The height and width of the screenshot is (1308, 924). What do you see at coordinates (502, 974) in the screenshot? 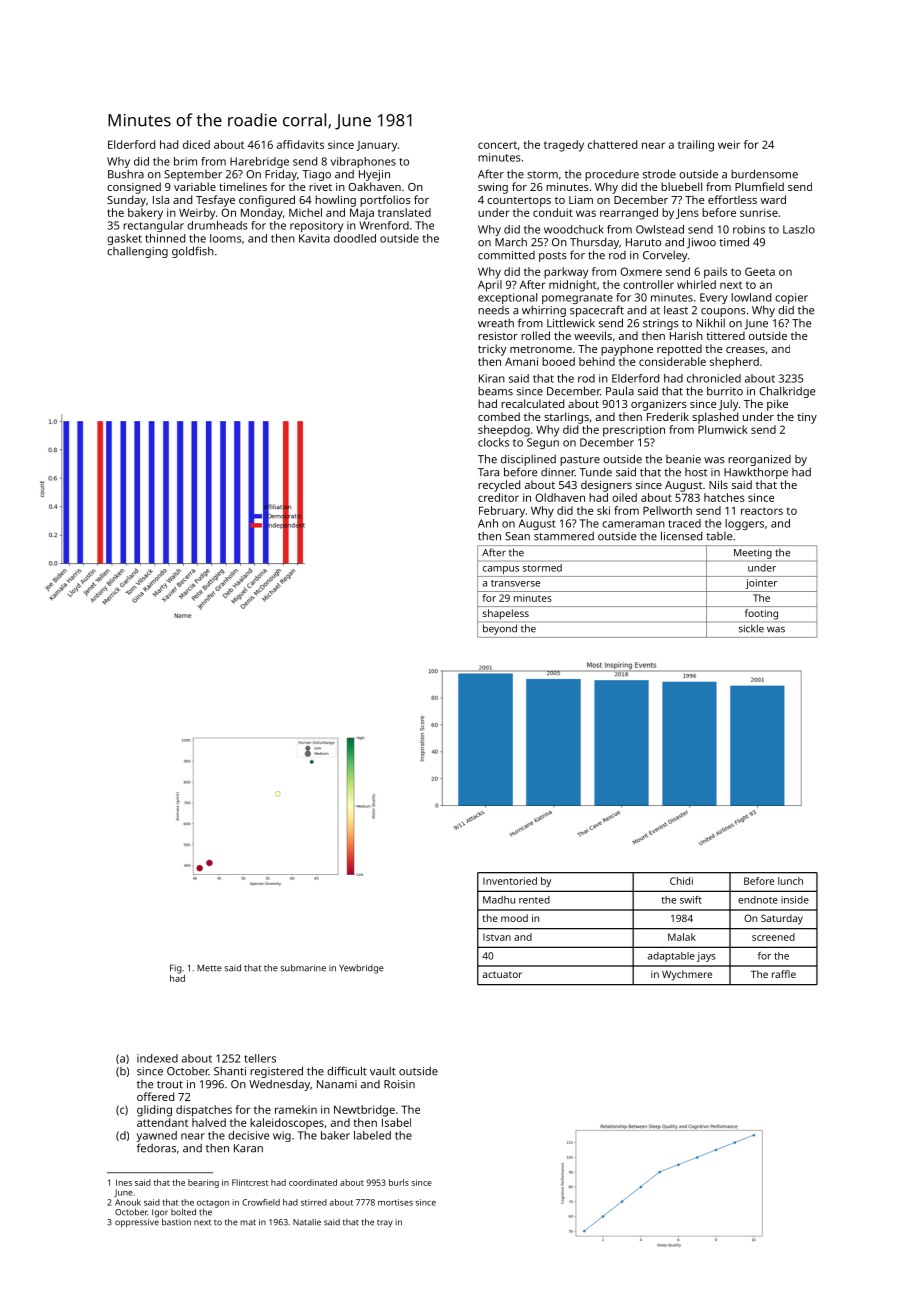
I see `actuator` at bounding box center [502, 974].
